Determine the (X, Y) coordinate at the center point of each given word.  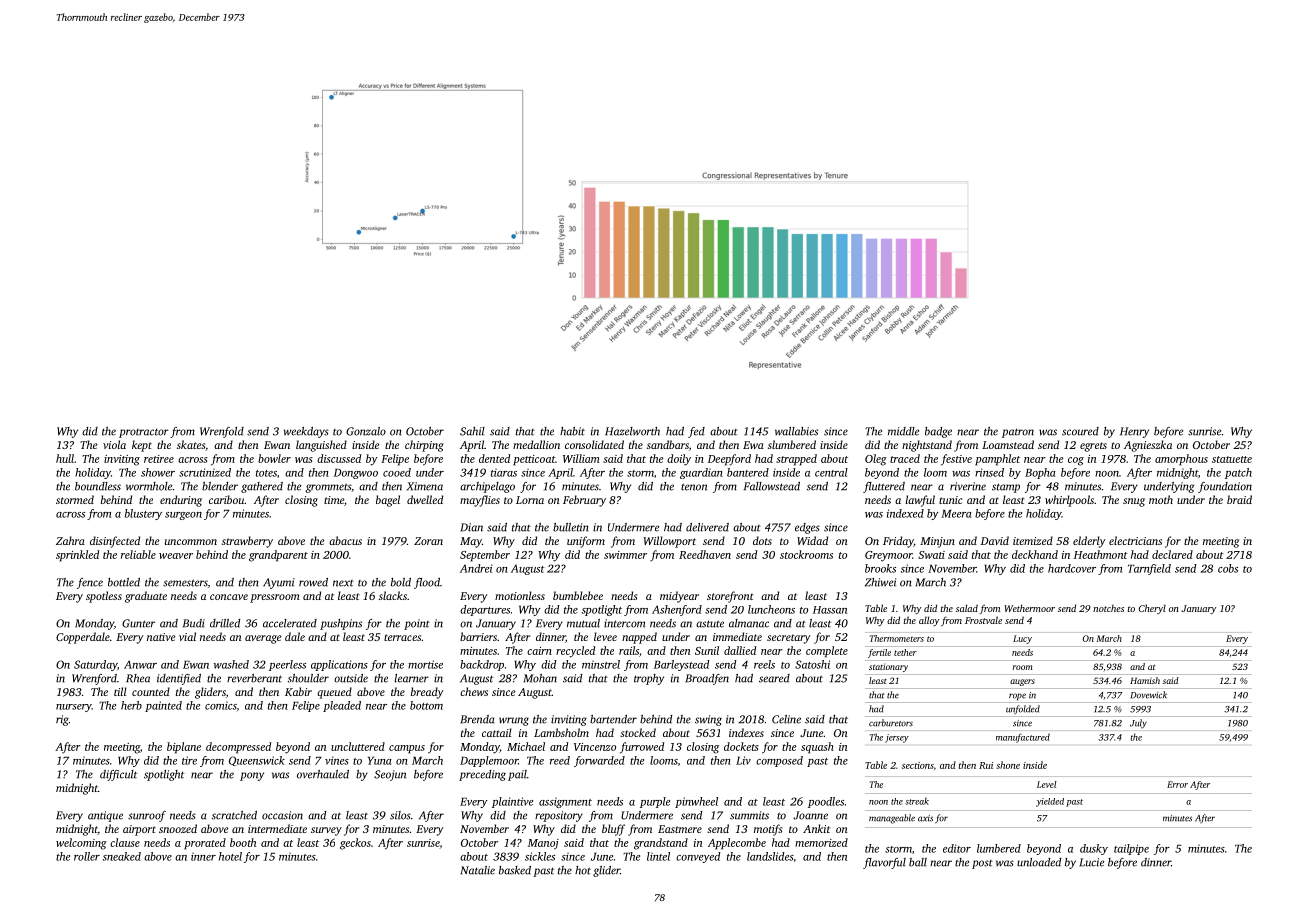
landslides (770, 856)
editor (957, 848)
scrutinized (205, 472)
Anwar (140, 664)
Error (1177, 784)
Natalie (477, 870)
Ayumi (279, 583)
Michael (526, 746)
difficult (118, 775)
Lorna (530, 500)
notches (1108, 608)
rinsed (989, 472)
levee (605, 636)
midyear (679, 597)
